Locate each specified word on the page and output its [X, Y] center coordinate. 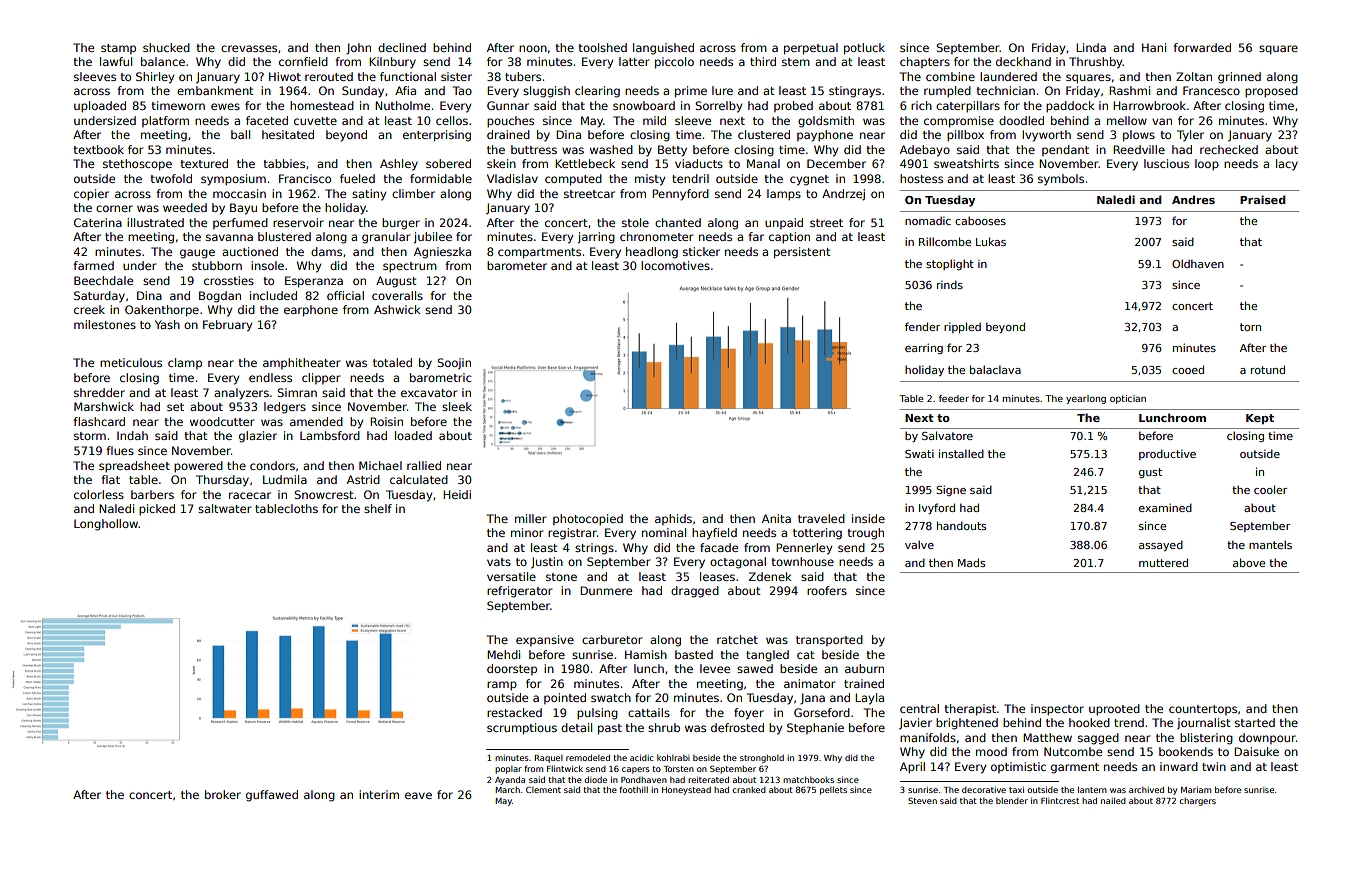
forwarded [1202, 47]
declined [402, 47]
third [763, 61]
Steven [922, 800]
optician [1128, 399]
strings [594, 549]
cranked [749, 790]
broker [223, 794]
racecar [250, 495]
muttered [1163, 562]
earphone [311, 311]
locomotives [675, 265]
